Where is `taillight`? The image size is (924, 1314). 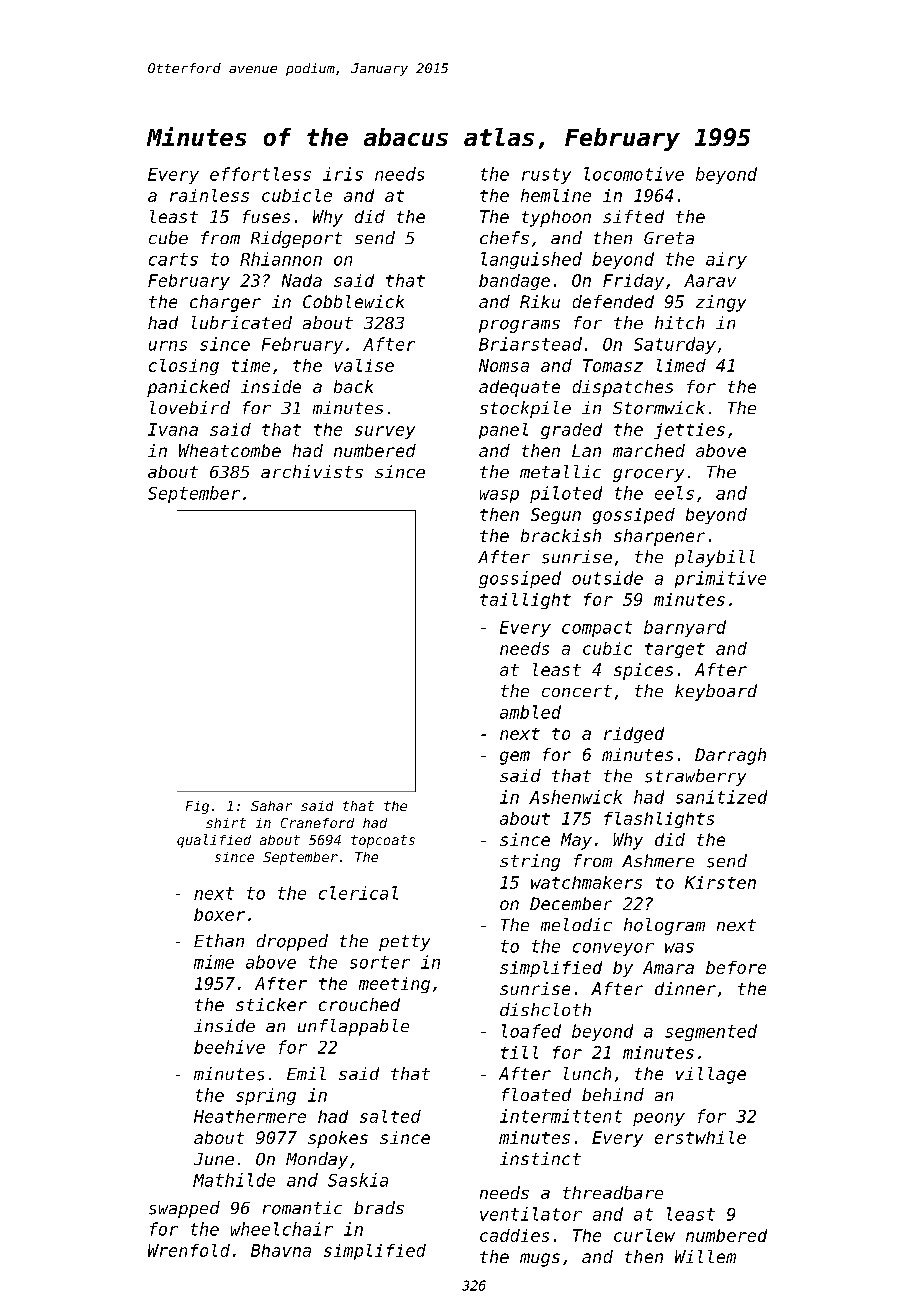 taillight is located at coordinates (525, 601).
